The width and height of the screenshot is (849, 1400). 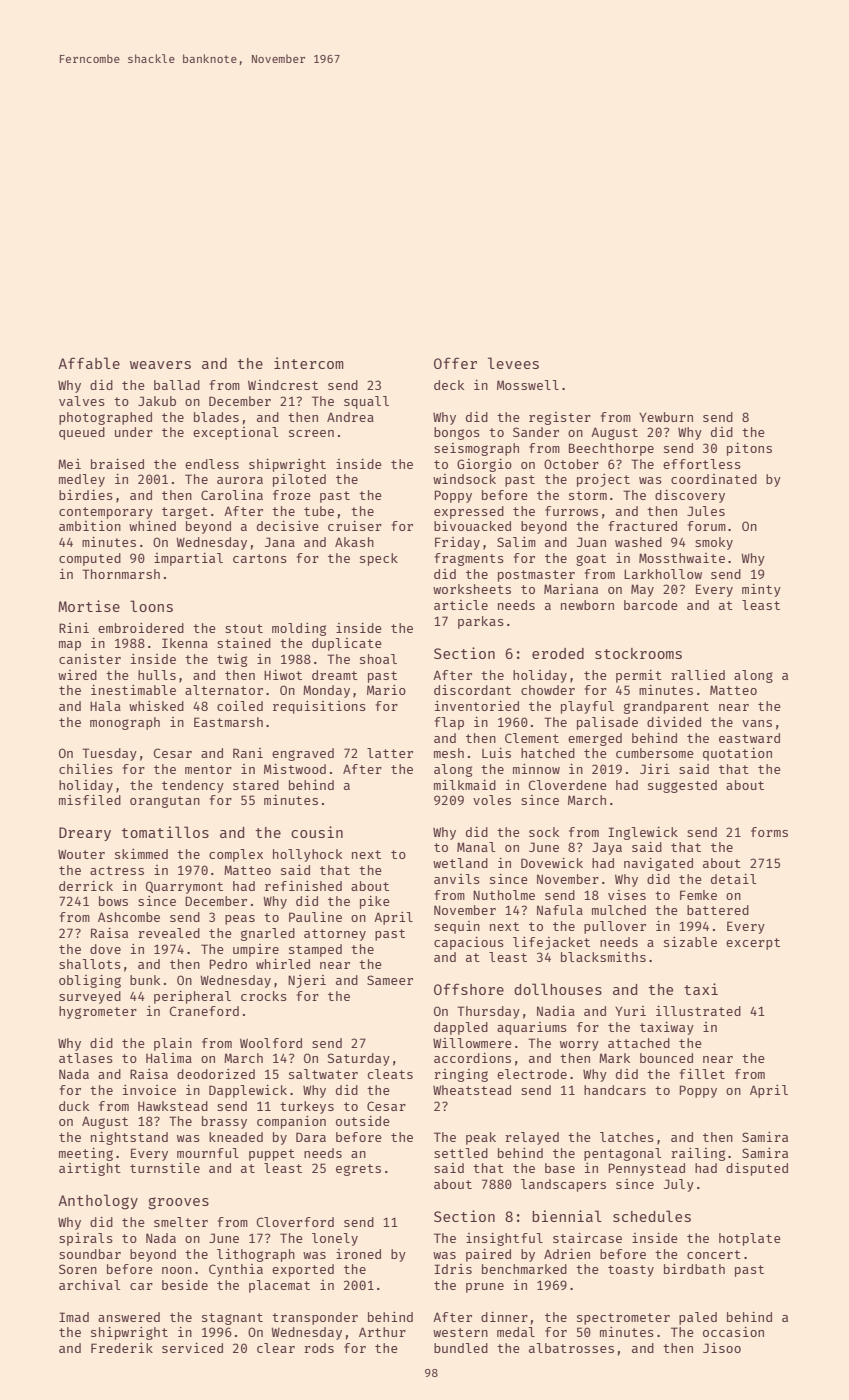 I want to click on Rini, so click(x=74, y=628).
